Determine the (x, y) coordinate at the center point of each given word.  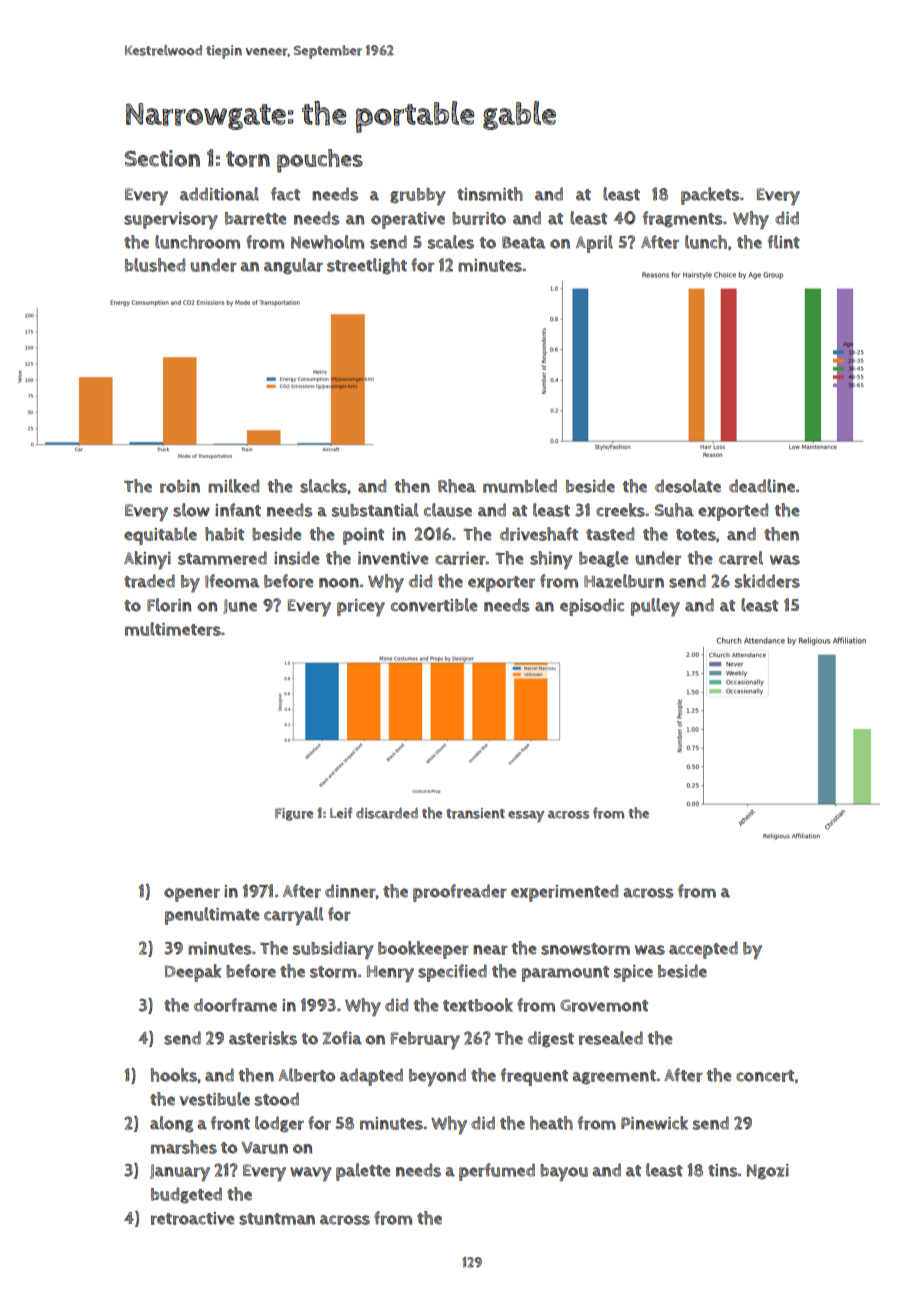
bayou (564, 1173)
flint (784, 242)
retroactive (193, 1218)
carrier (460, 558)
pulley (655, 607)
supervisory (171, 221)
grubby (417, 197)
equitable (160, 536)
